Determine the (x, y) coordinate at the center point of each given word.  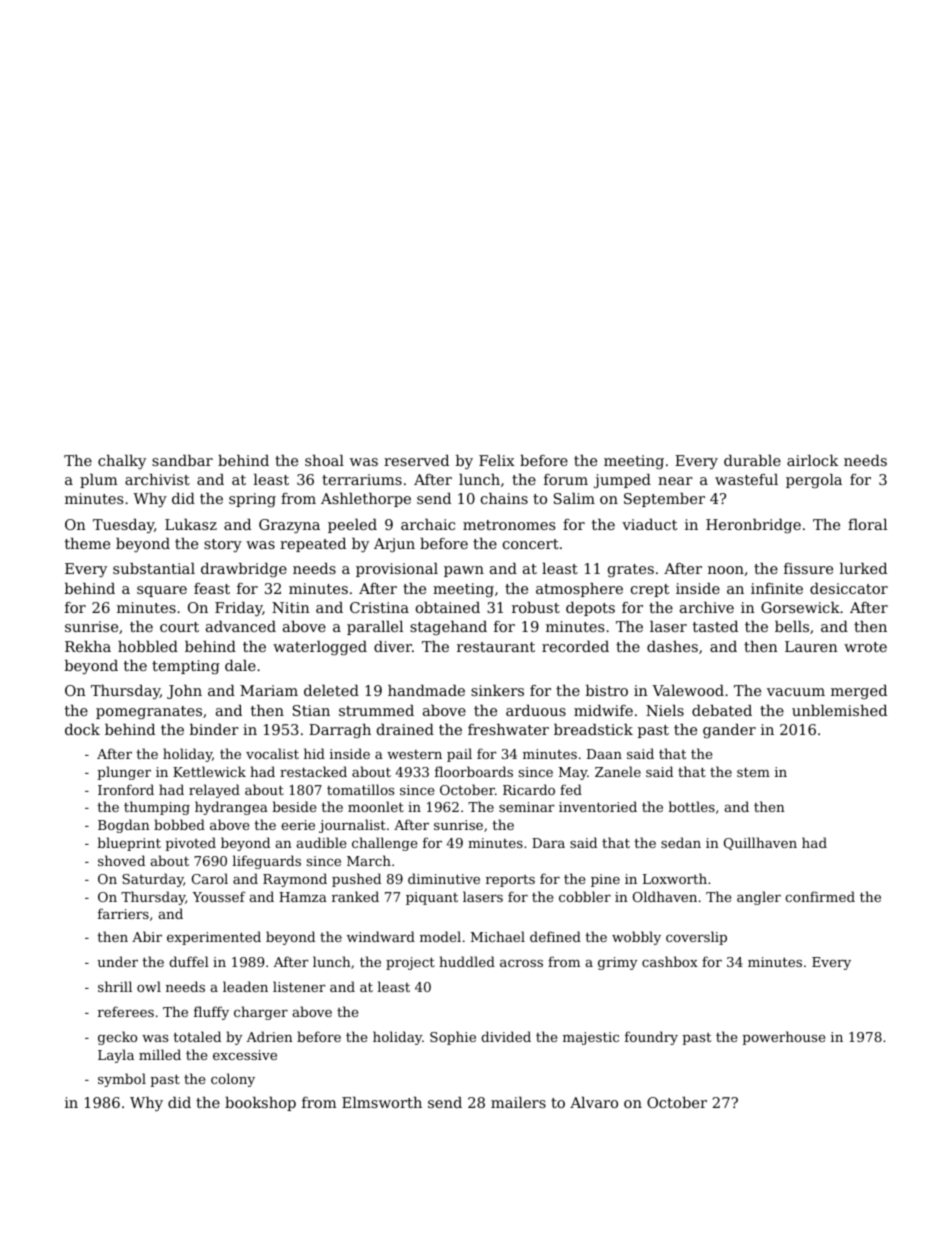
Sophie (453, 1038)
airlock (812, 460)
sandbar (182, 460)
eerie (298, 825)
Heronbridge (753, 526)
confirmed (820, 896)
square (162, 591)
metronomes (509, 525)
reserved (416, 460)
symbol (122, 1080)
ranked (355, 896)
